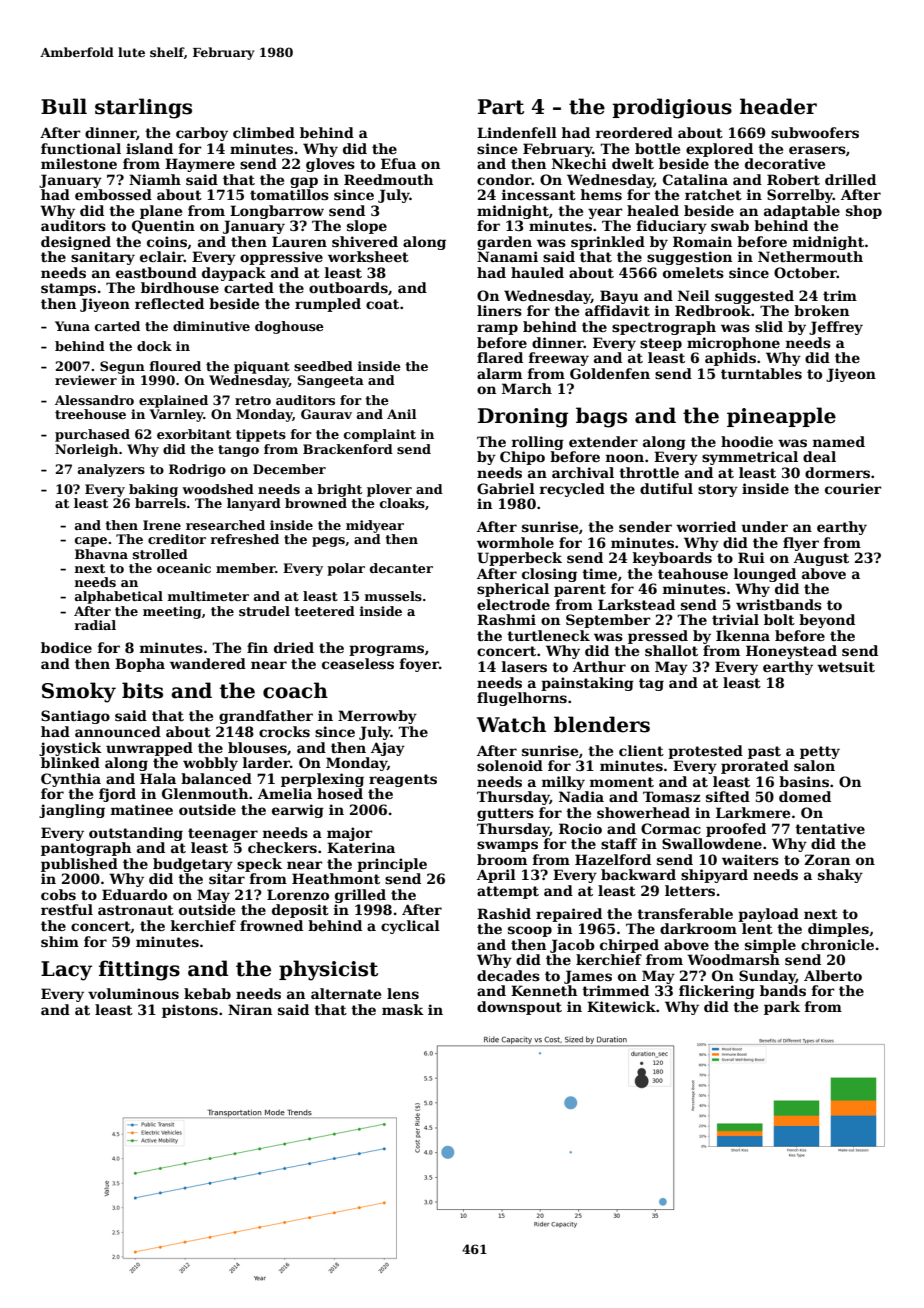 The width and height of the document is (924, 1308). I want to click on prodigious, so click(672, 108).
